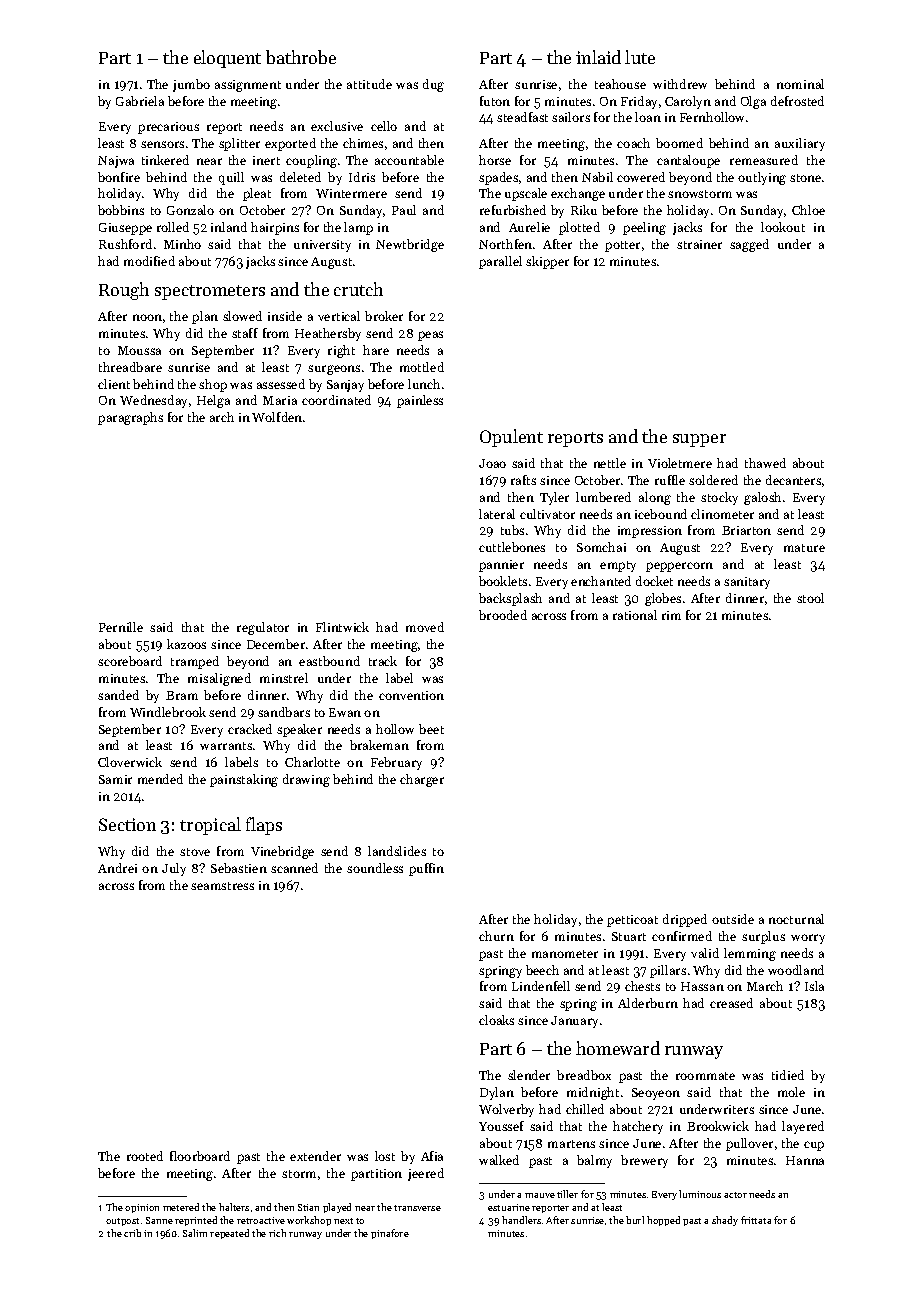 The height and width of the screenshot is (1308, 924). I want to click on Giuseppe, so click(125, 229).
